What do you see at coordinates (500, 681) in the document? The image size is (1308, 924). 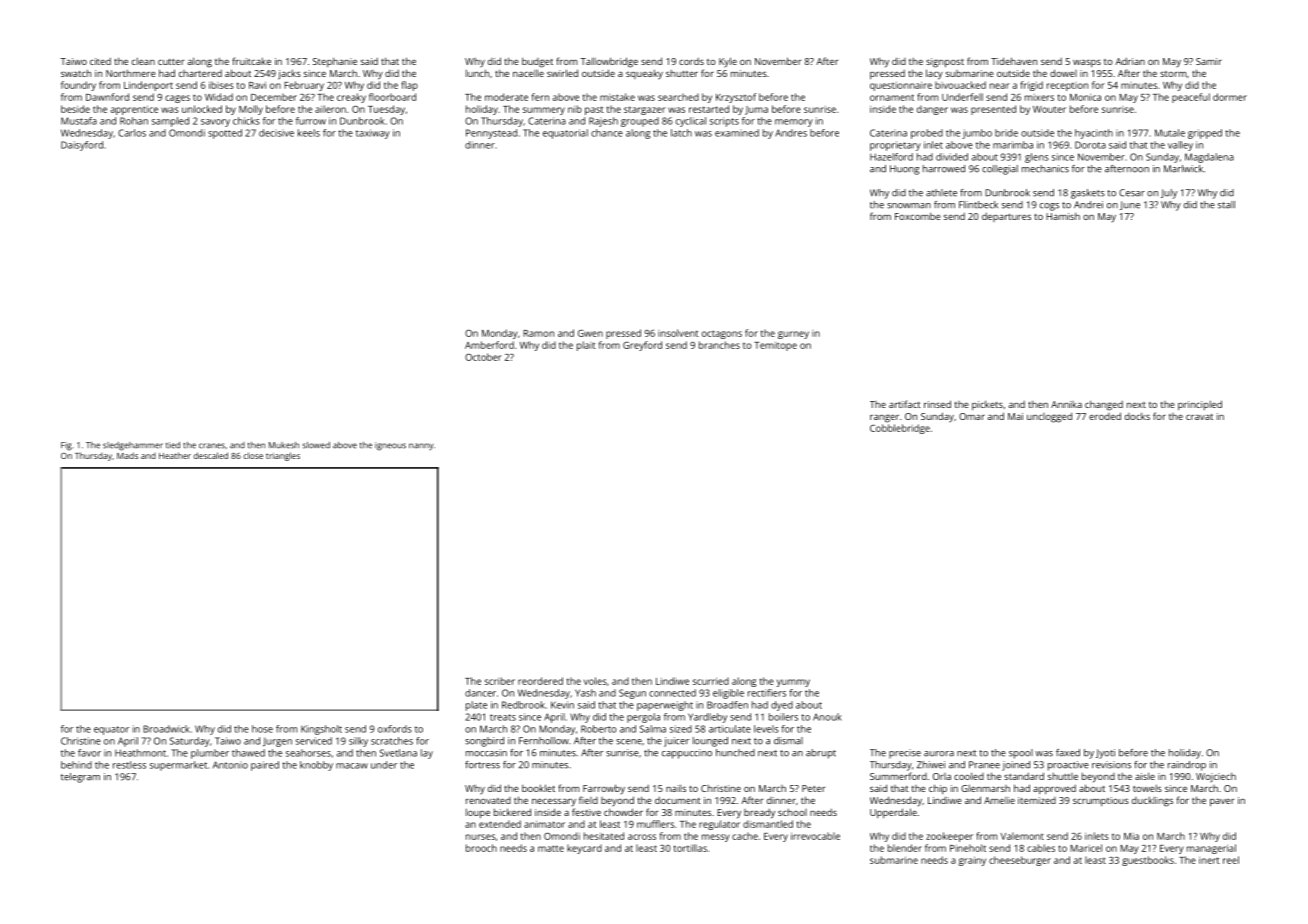 I see `scriber` at bounding box center [500, 681].
